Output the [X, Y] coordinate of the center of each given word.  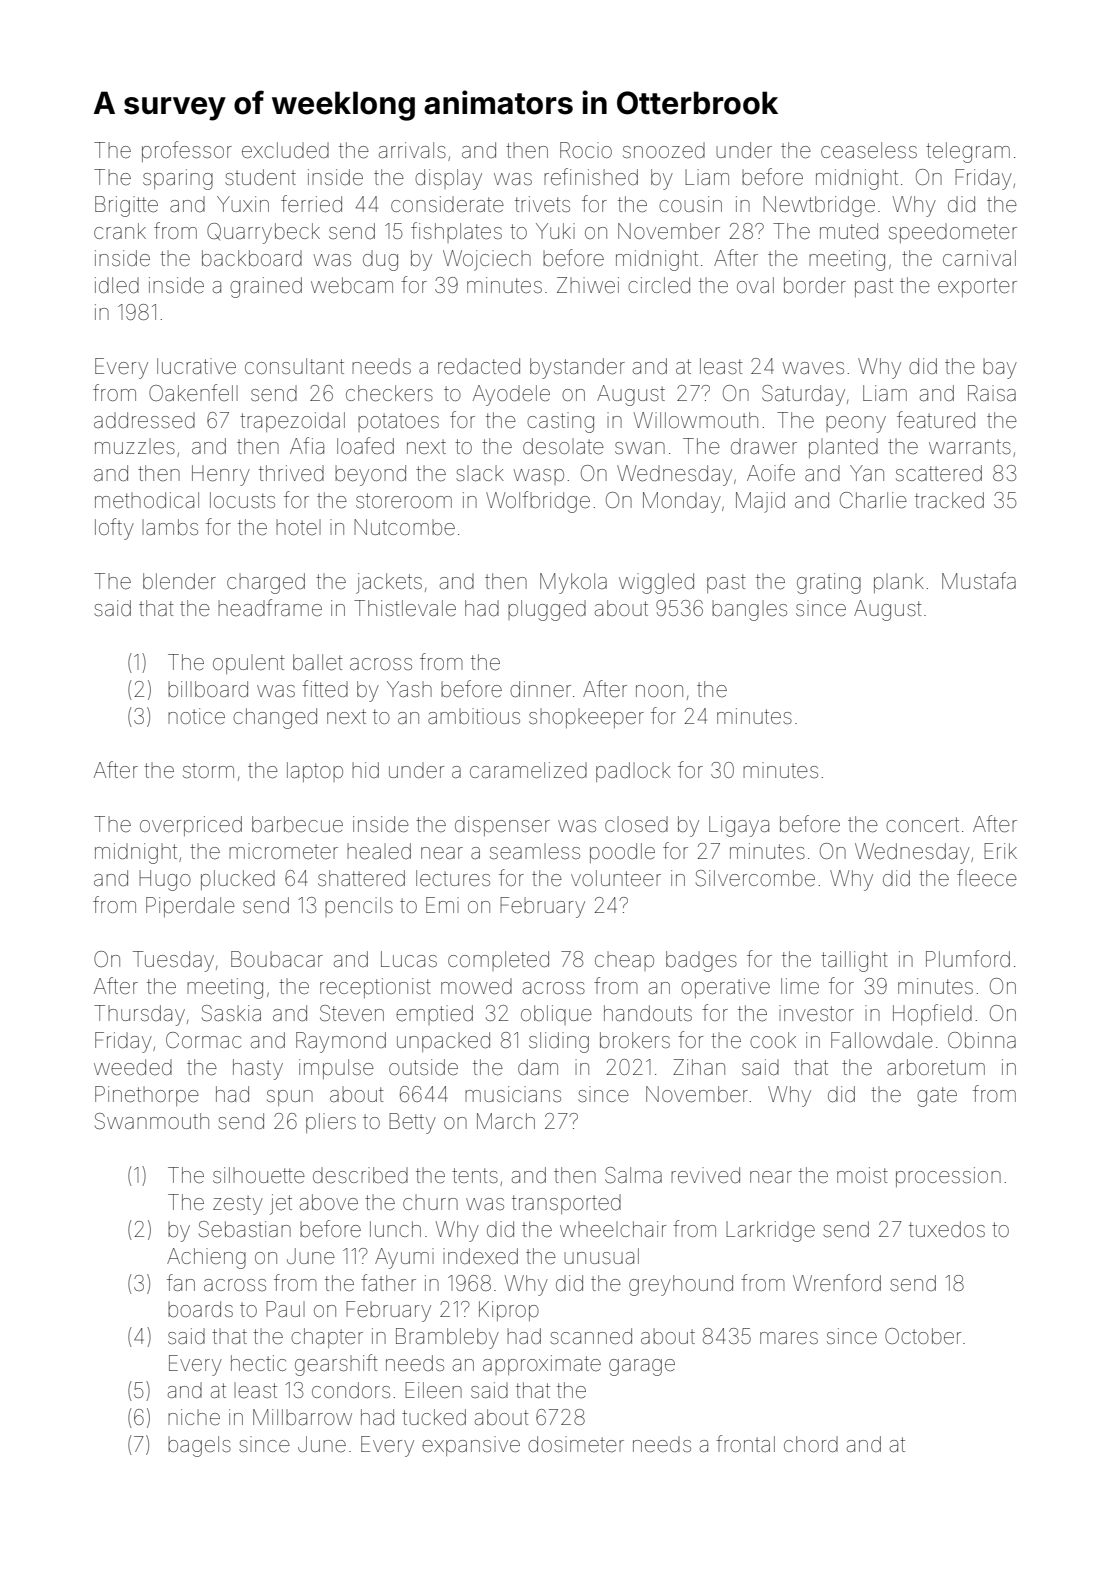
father [388, 1283]
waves [813, 368]
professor [187, 151]
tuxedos [947, 1229]
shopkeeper [586, 718]
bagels [199, 1446]
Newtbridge [819, 206]
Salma [633, 1175]
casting [560, 422]
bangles [749, 610]
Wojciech [487, 260]
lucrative [196, 366]
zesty [238, 1205]
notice [196, 716]
